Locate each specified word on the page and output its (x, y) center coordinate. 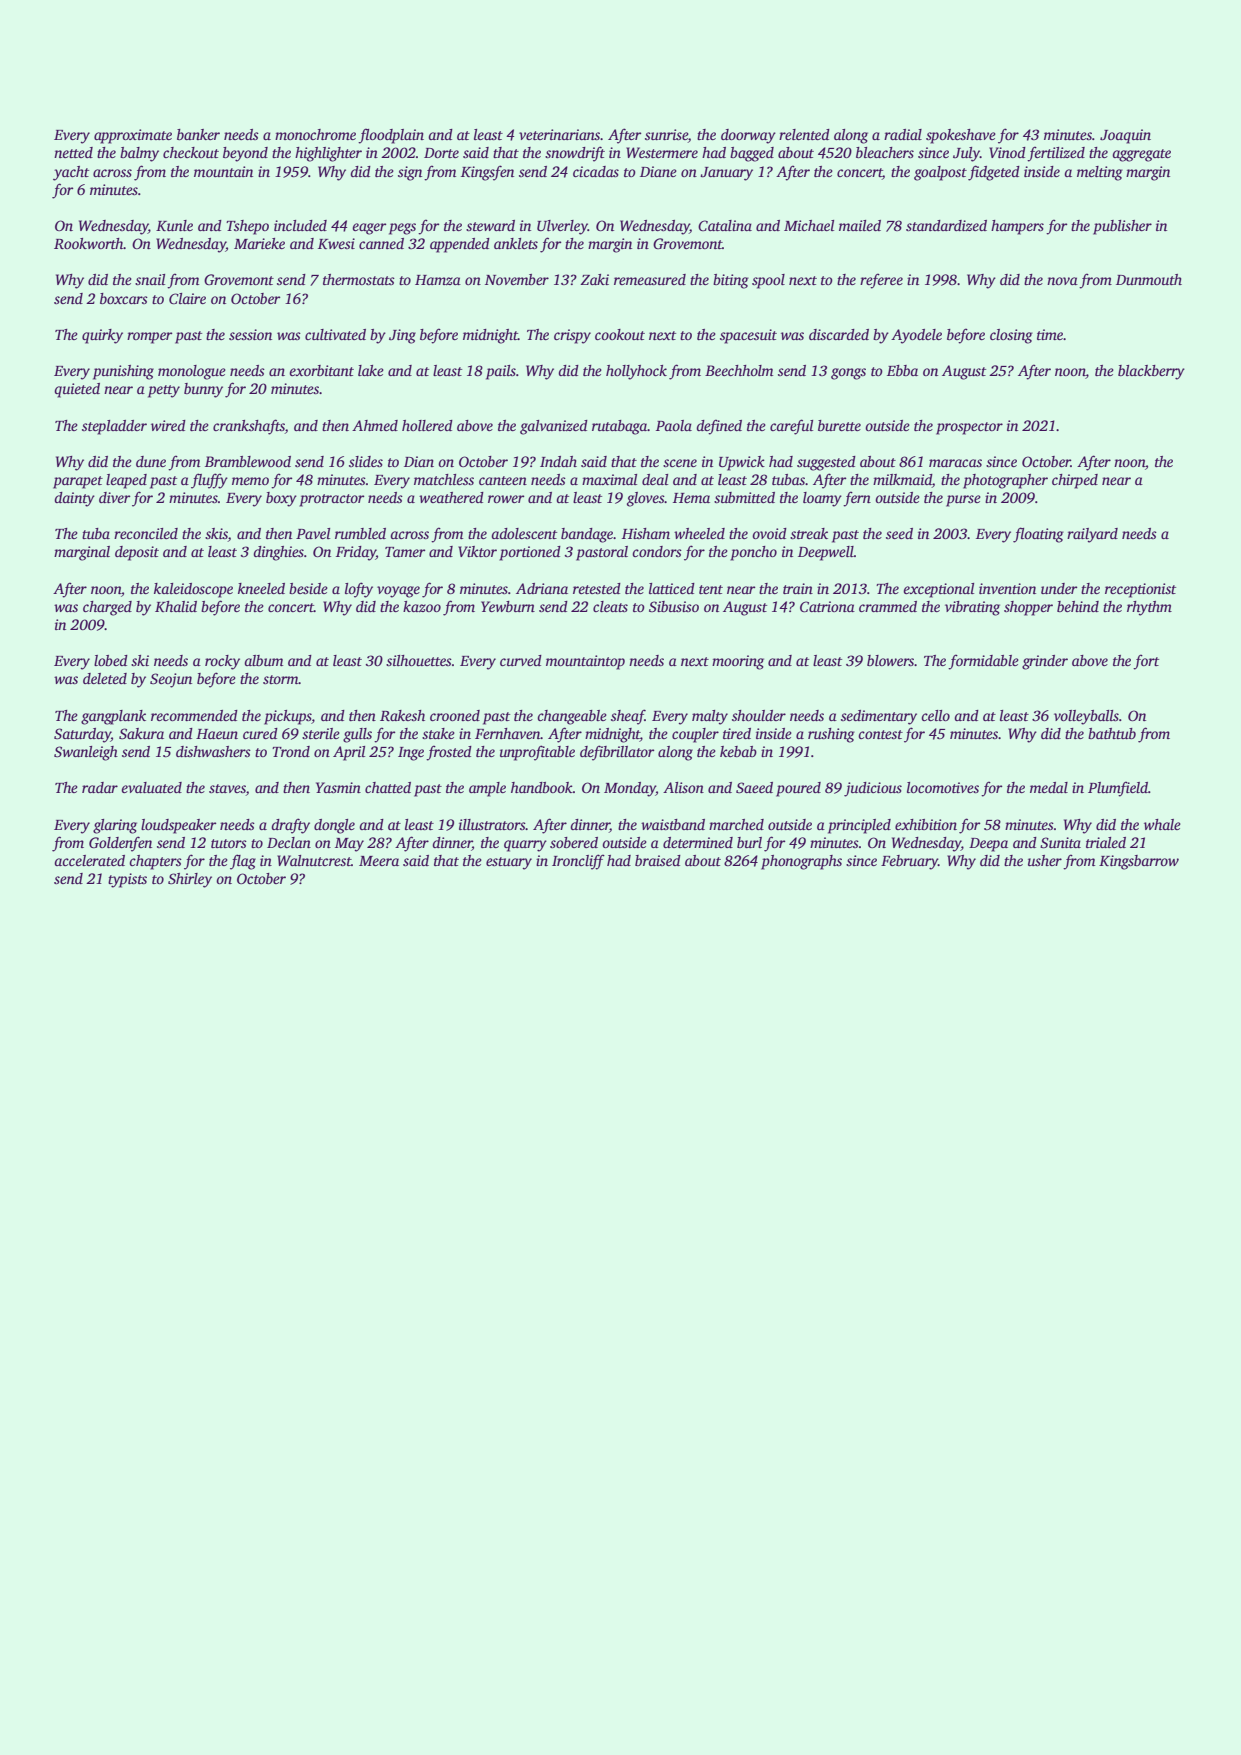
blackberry (1151, 372)
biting (731, 281)
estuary (509, 863)
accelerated (89, 860)
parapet (78, 482)
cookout (620, 334)
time (1050, 334)
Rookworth (89, 243)
